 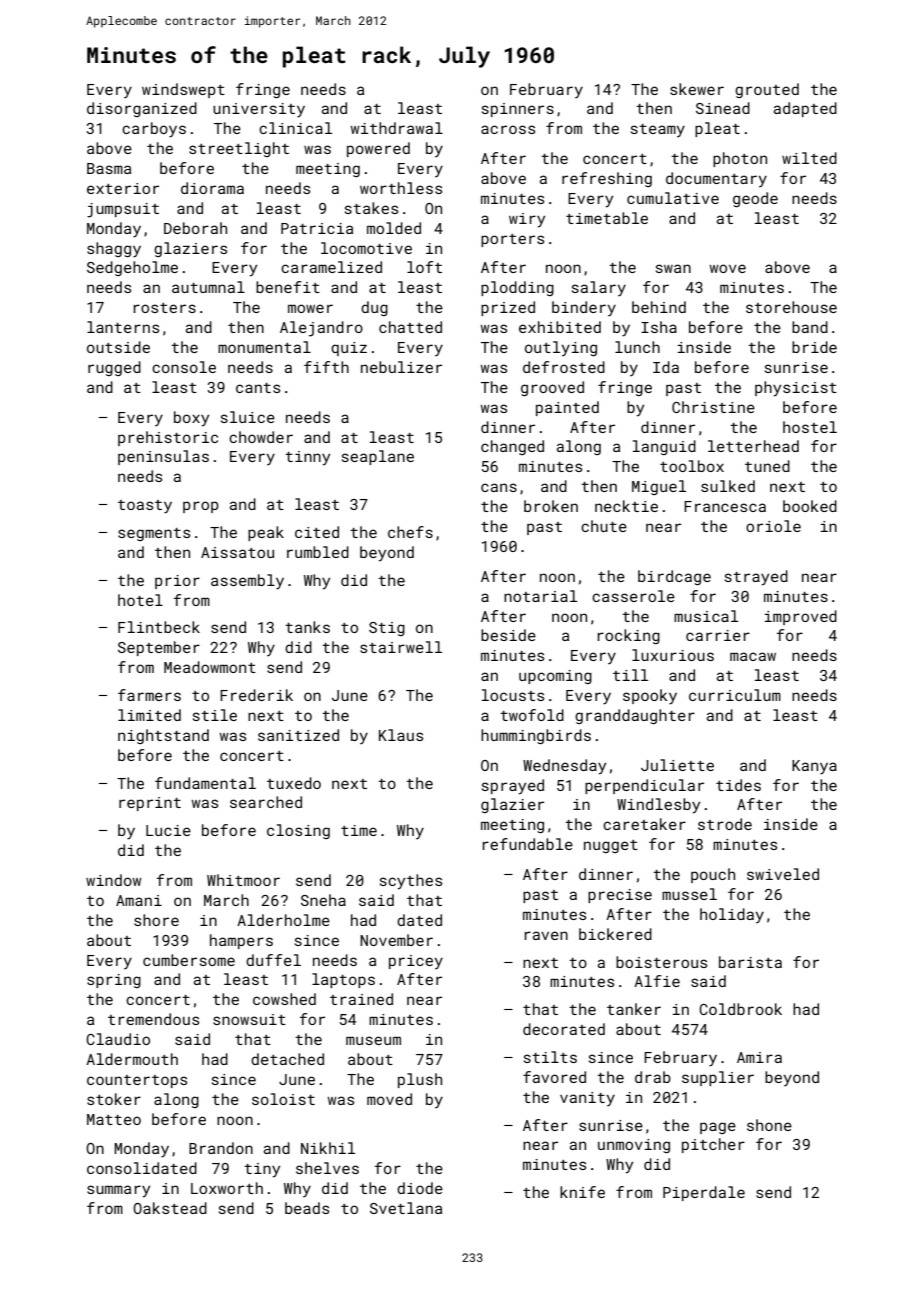 What do you see at coordinates (697, 89) in the image?
I see `skewer` at bounding box center [697, 89].
